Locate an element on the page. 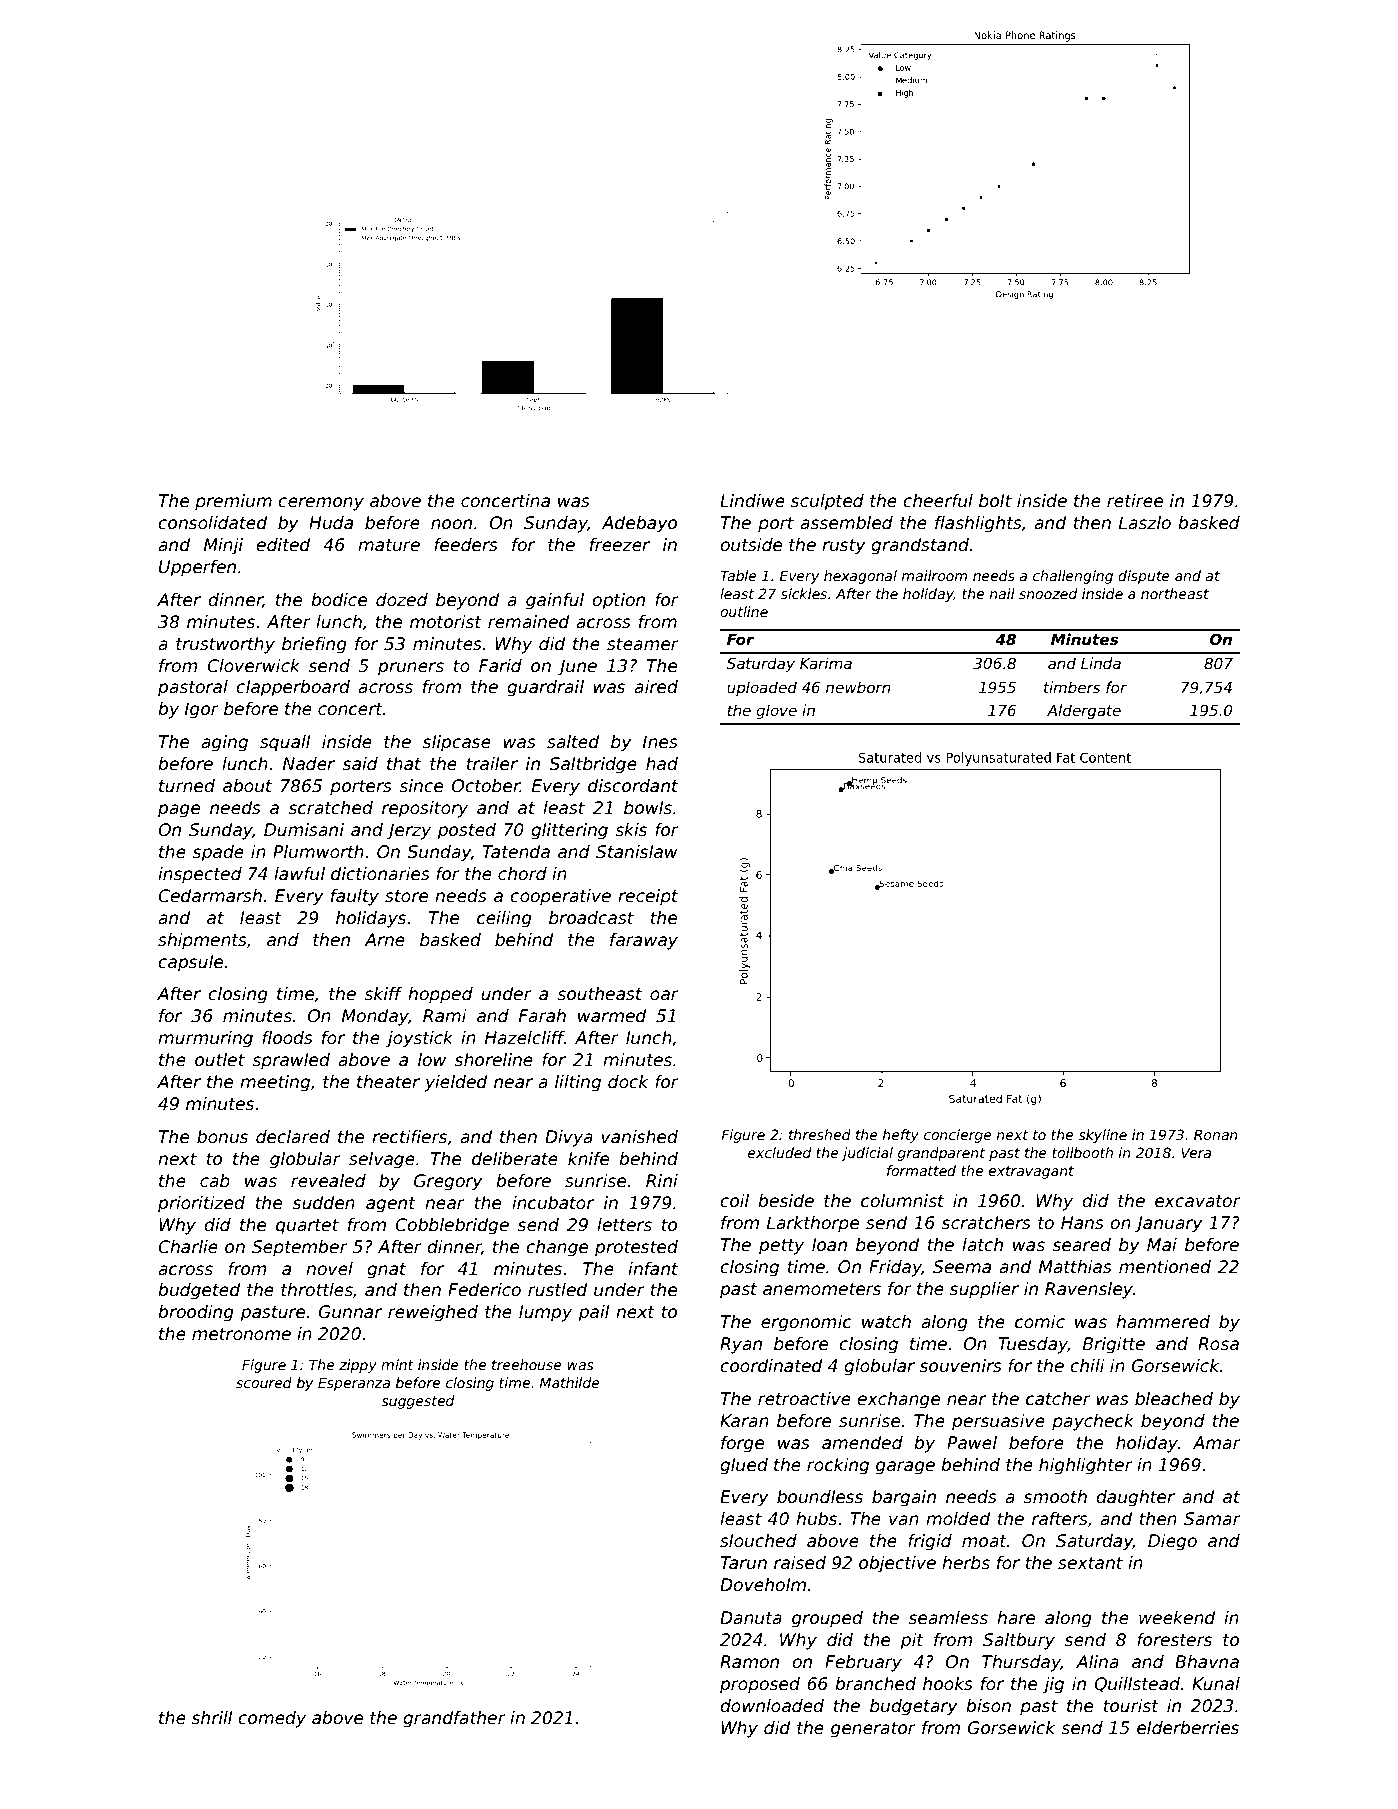 The height and width of the page is (1809, 1398). Danuta is located at coordinates (751, 1618).
